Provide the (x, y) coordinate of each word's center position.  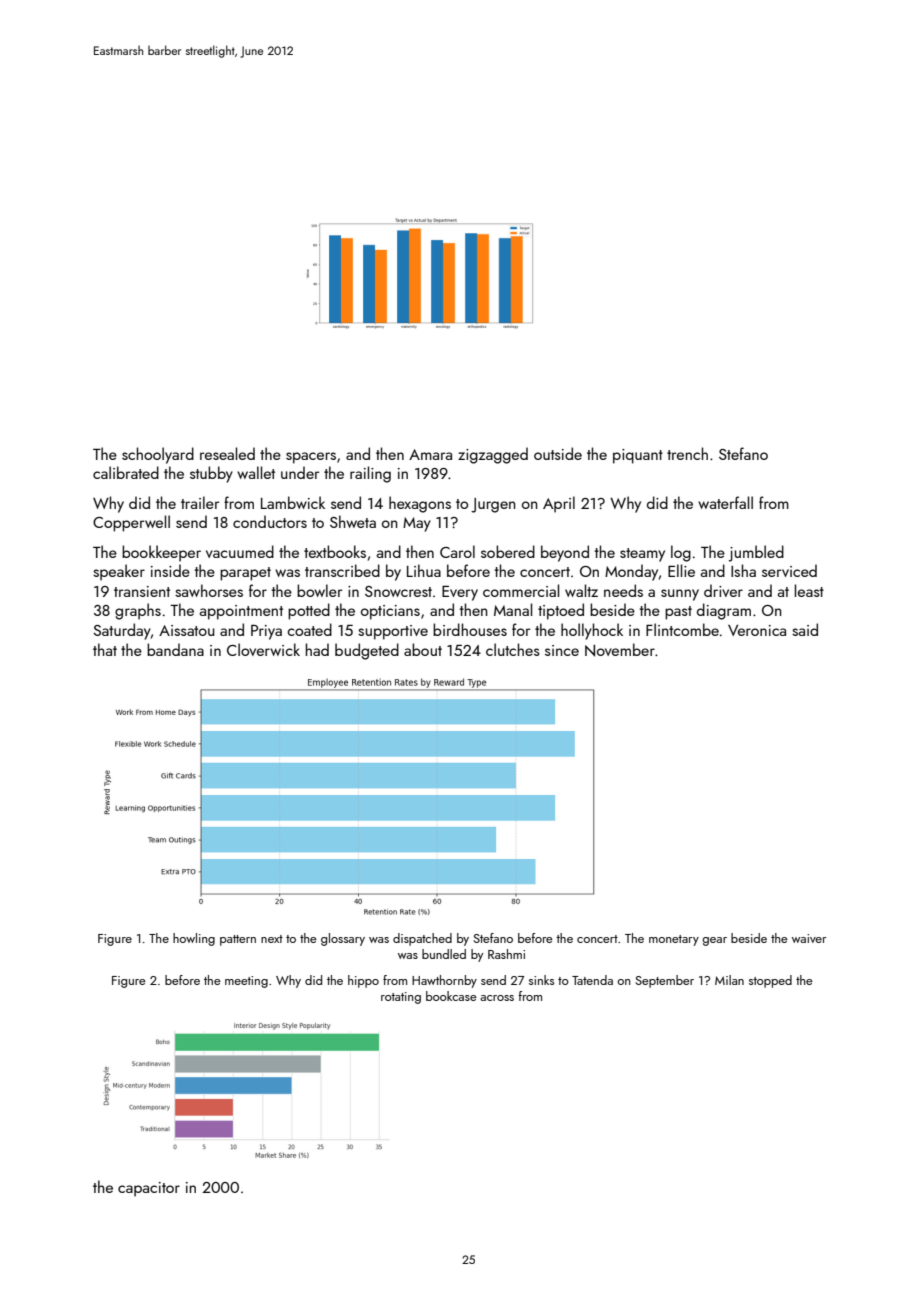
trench (687, 453)
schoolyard (158, 455)
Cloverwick (263, 649)
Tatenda (592, 980)
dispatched (422, 939)
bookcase (451, 996)
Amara (430, 454)
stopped (770, 981)
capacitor (149, 1189)
